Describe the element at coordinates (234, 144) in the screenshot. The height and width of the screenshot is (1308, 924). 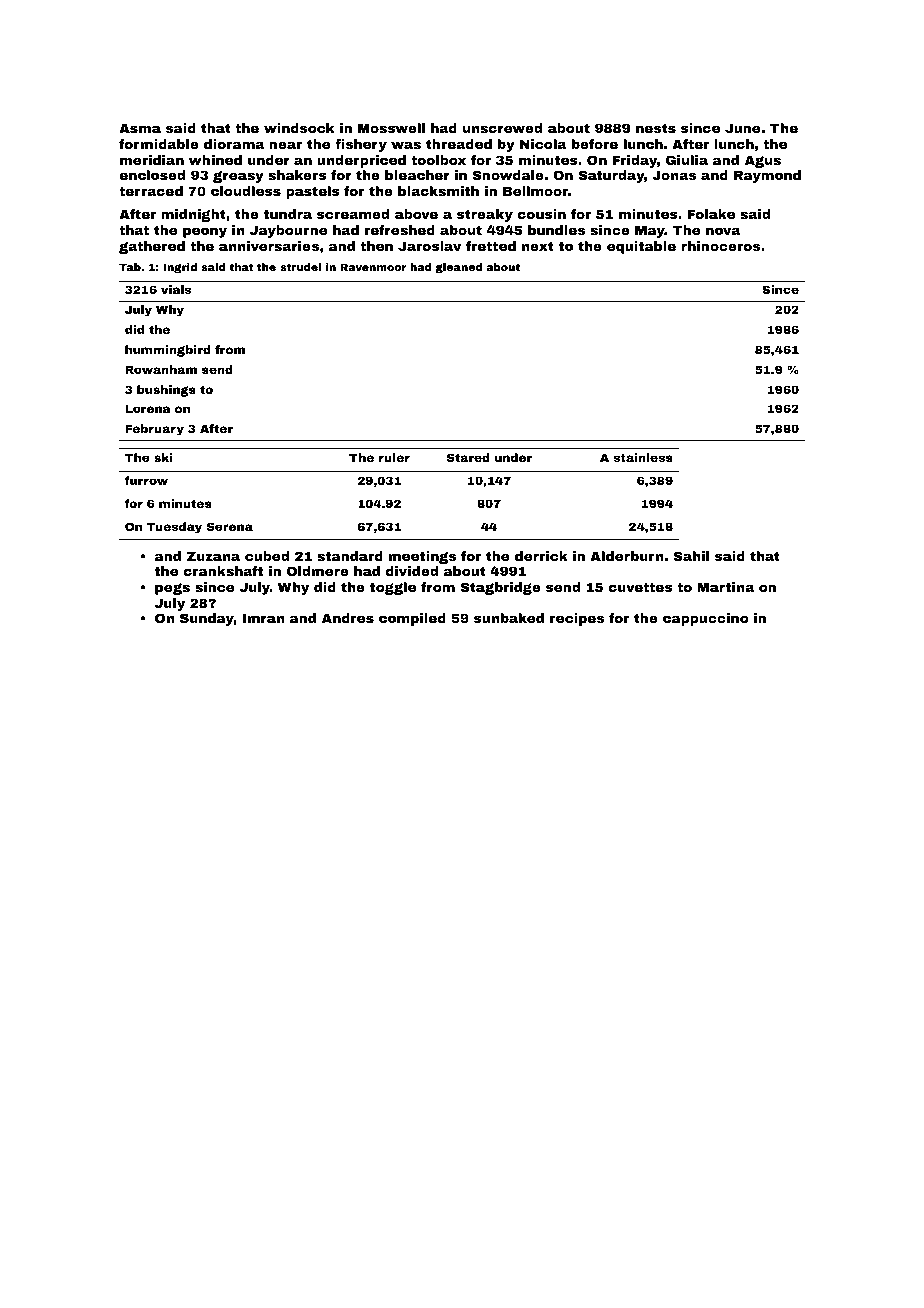
I see `diorama` at that location.
